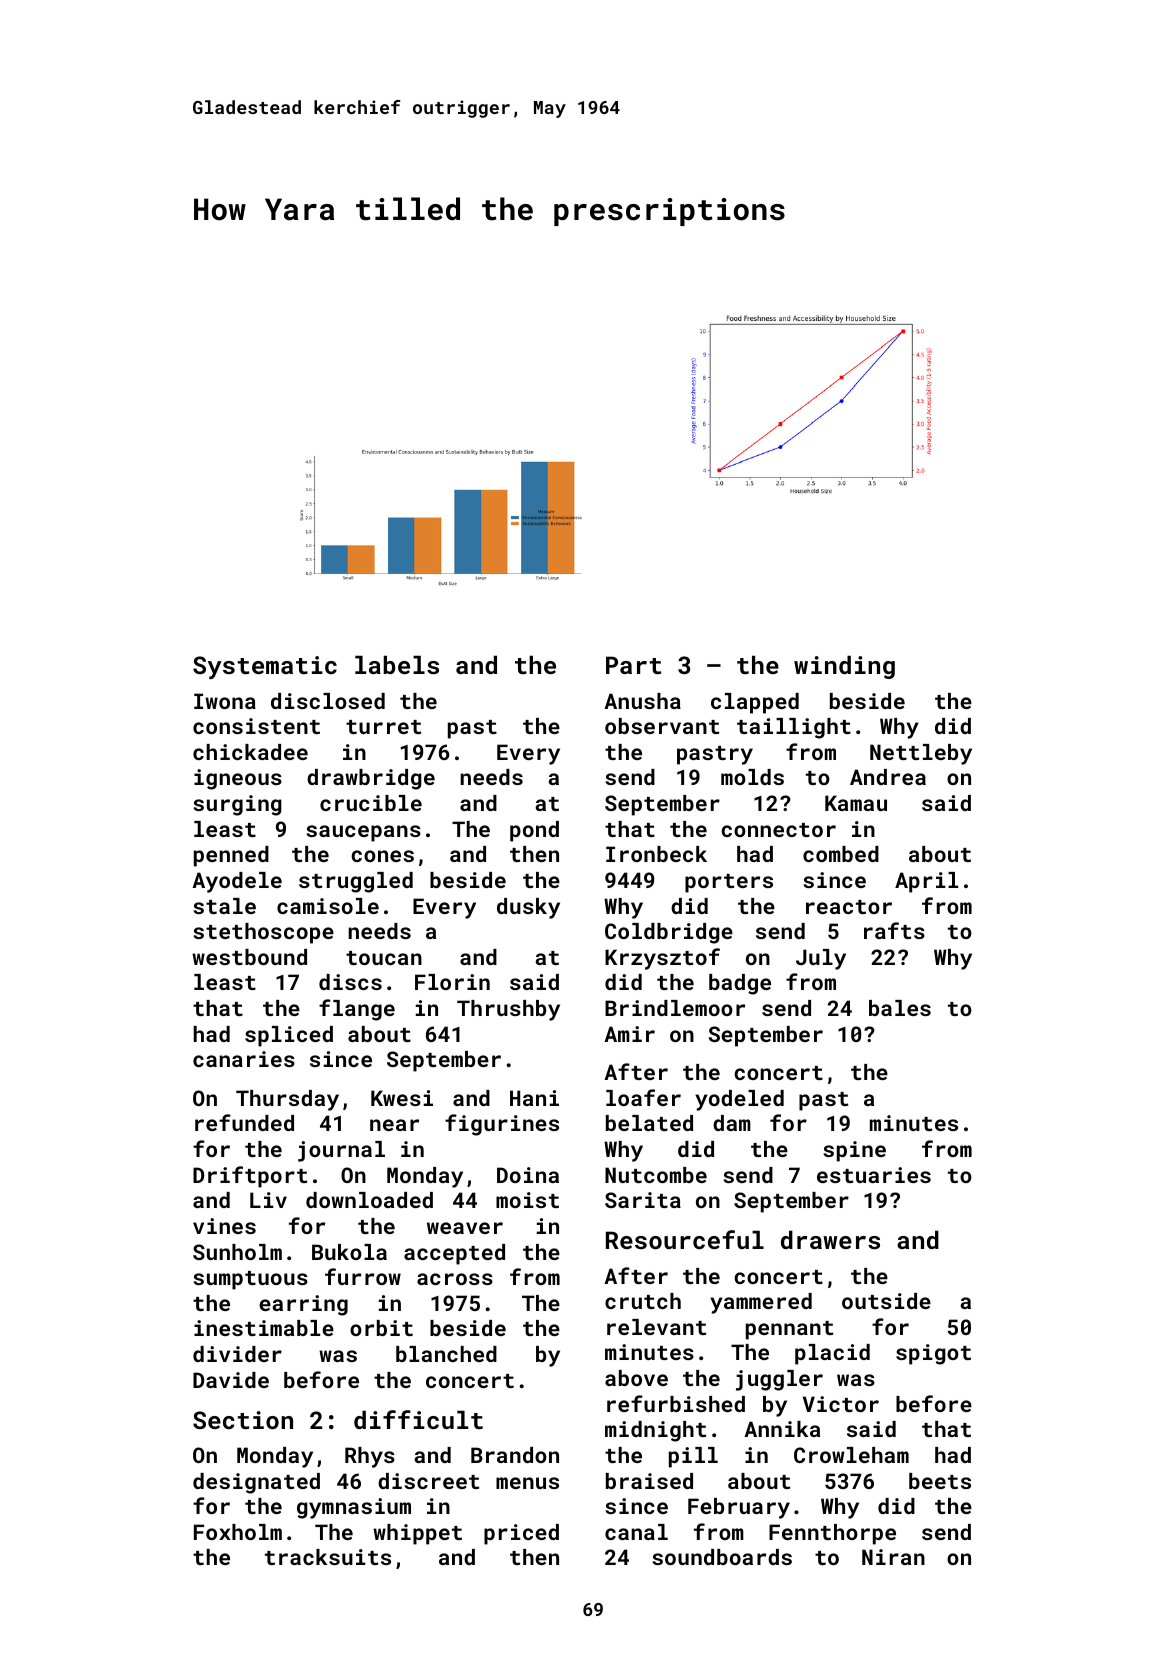  Describe the element at coordinates (397, 665) in the image. I see `labels` at that location.
